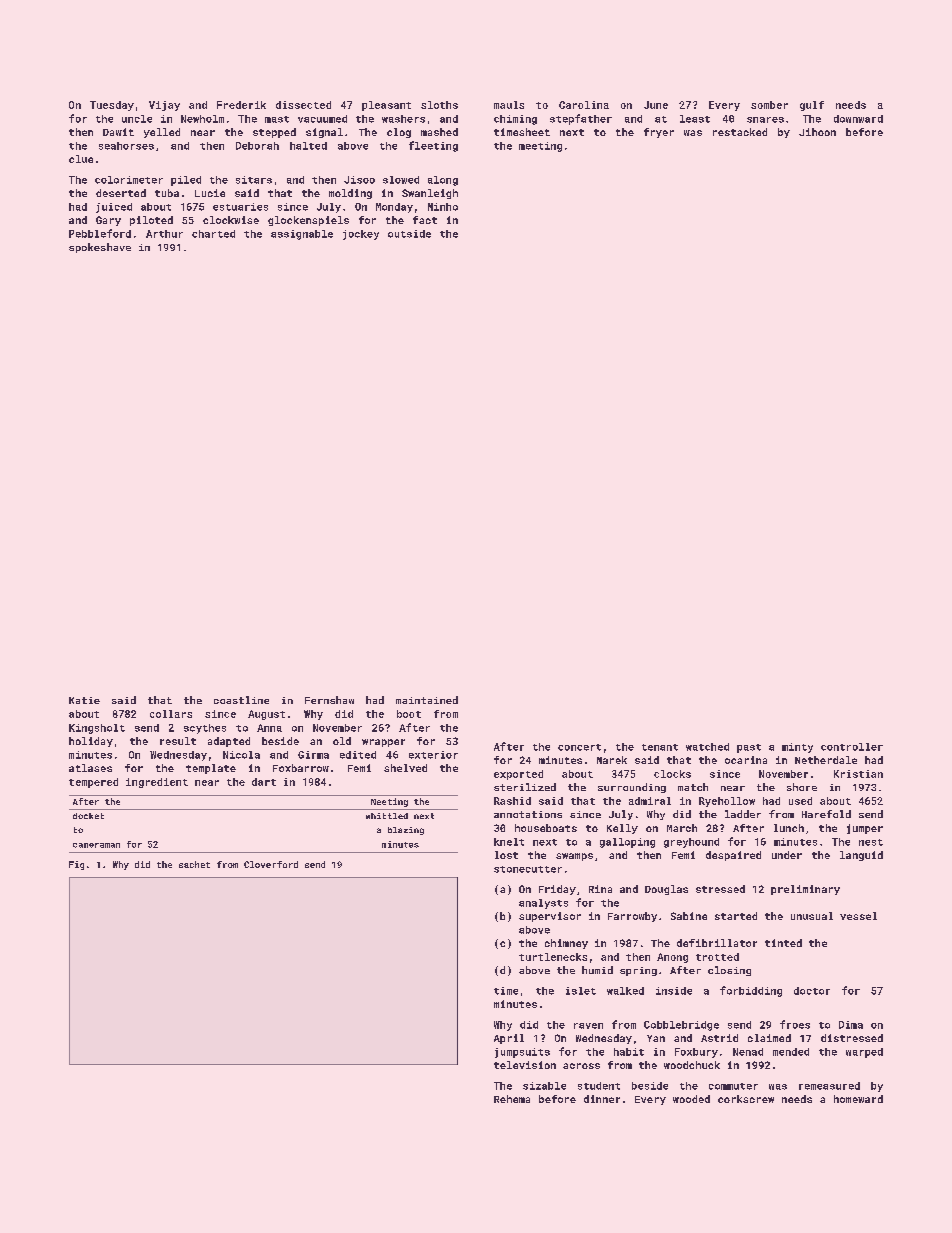  What do you see at coordinates (829, 1086) in the screenshot?
I see `remeasured` at bounding box center [829, 1086].
